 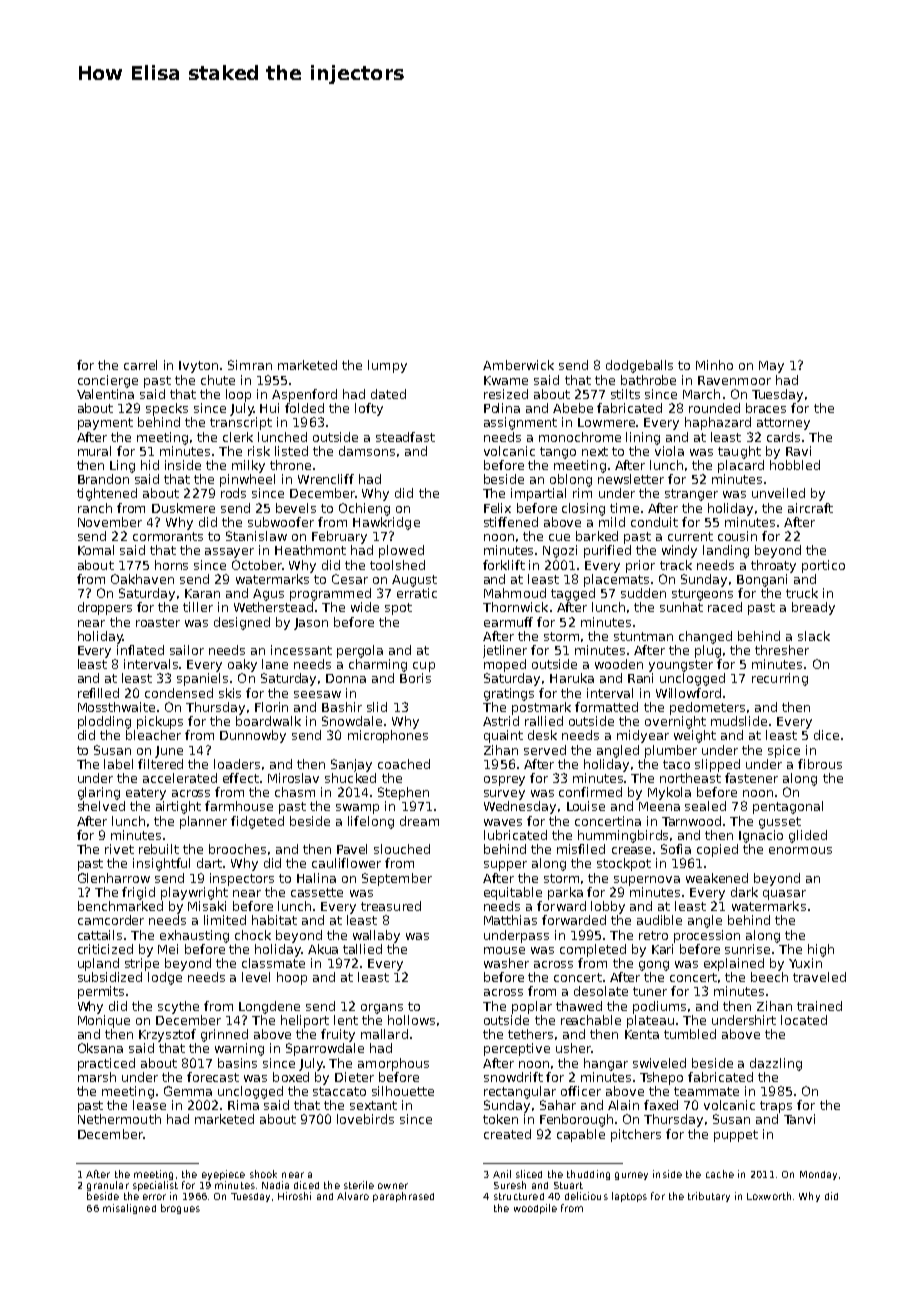 I want to click on copied, so click(x=717, y=850).
